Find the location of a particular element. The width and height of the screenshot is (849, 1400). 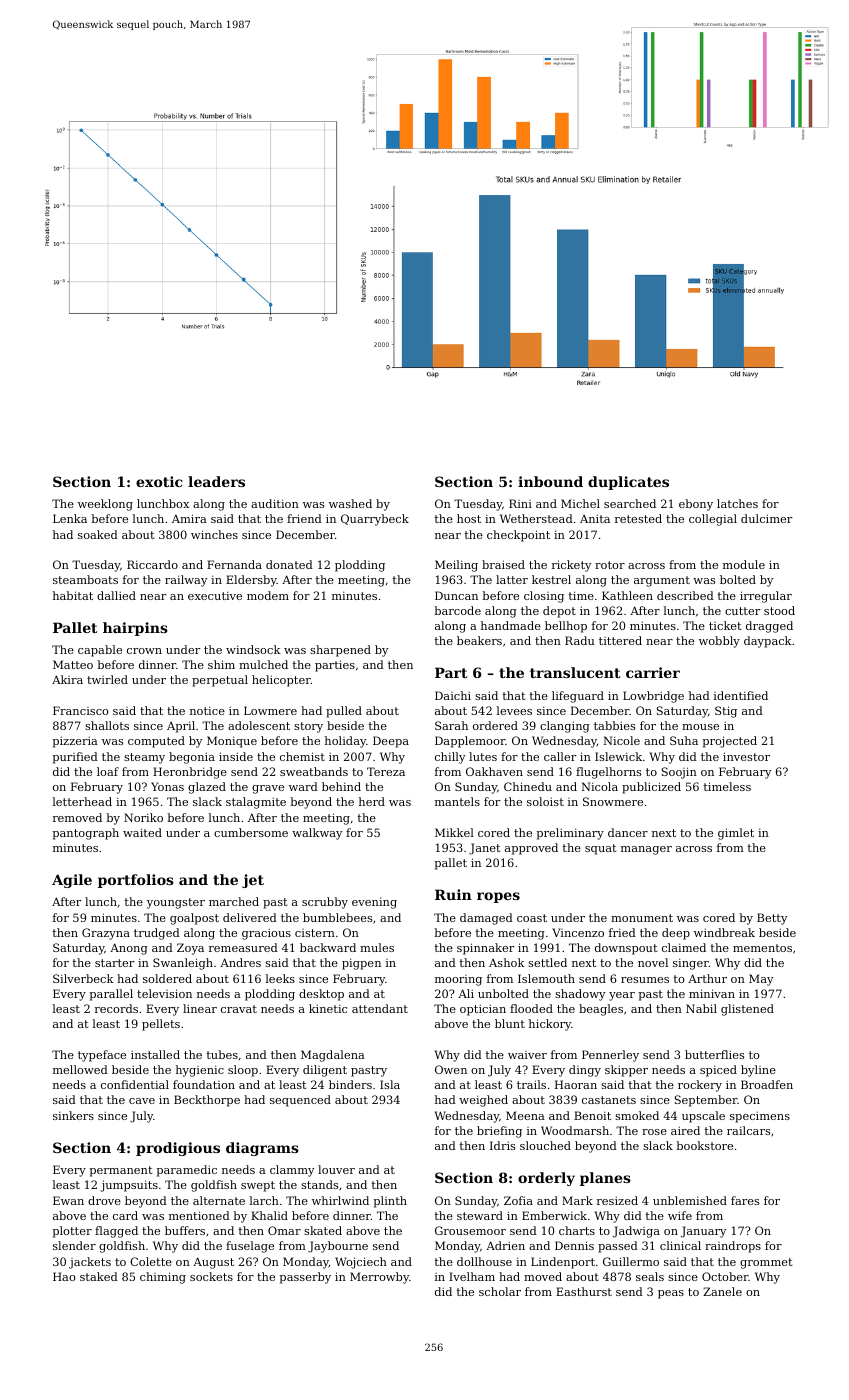

computed is located at coordinates (156, 742).
